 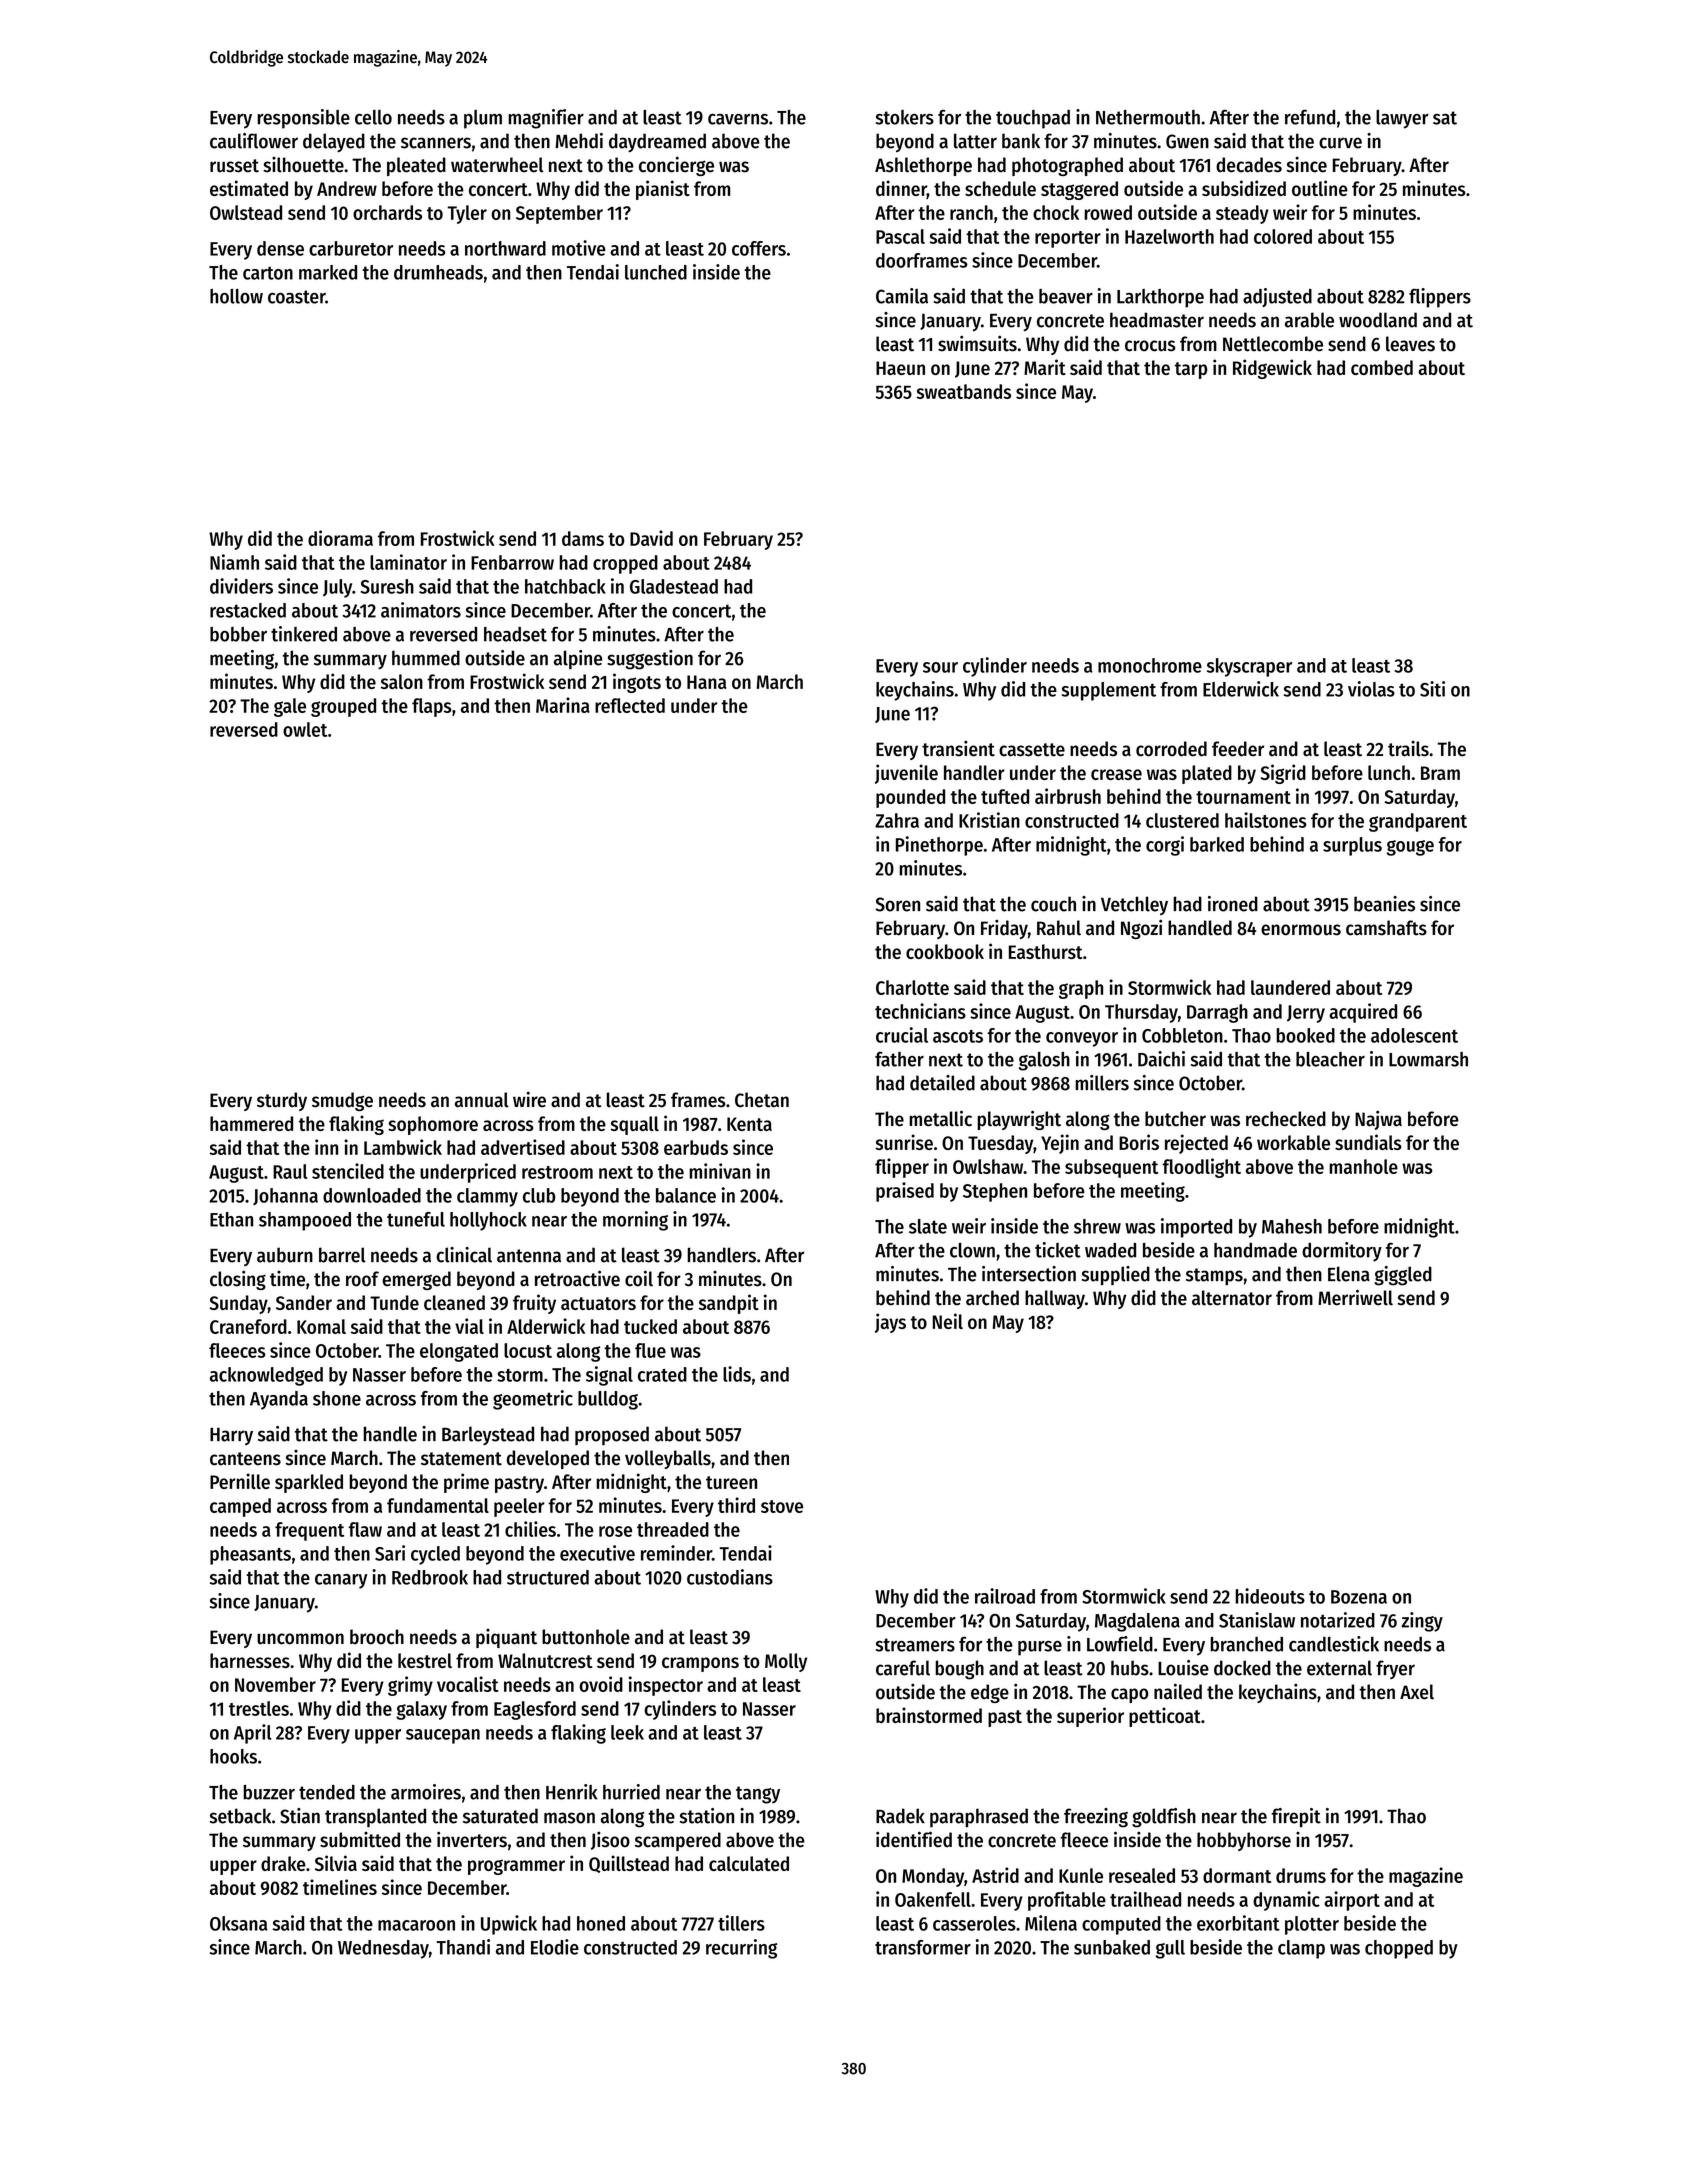 I want to click on Elderwick, so click(x=1241, y=689).
